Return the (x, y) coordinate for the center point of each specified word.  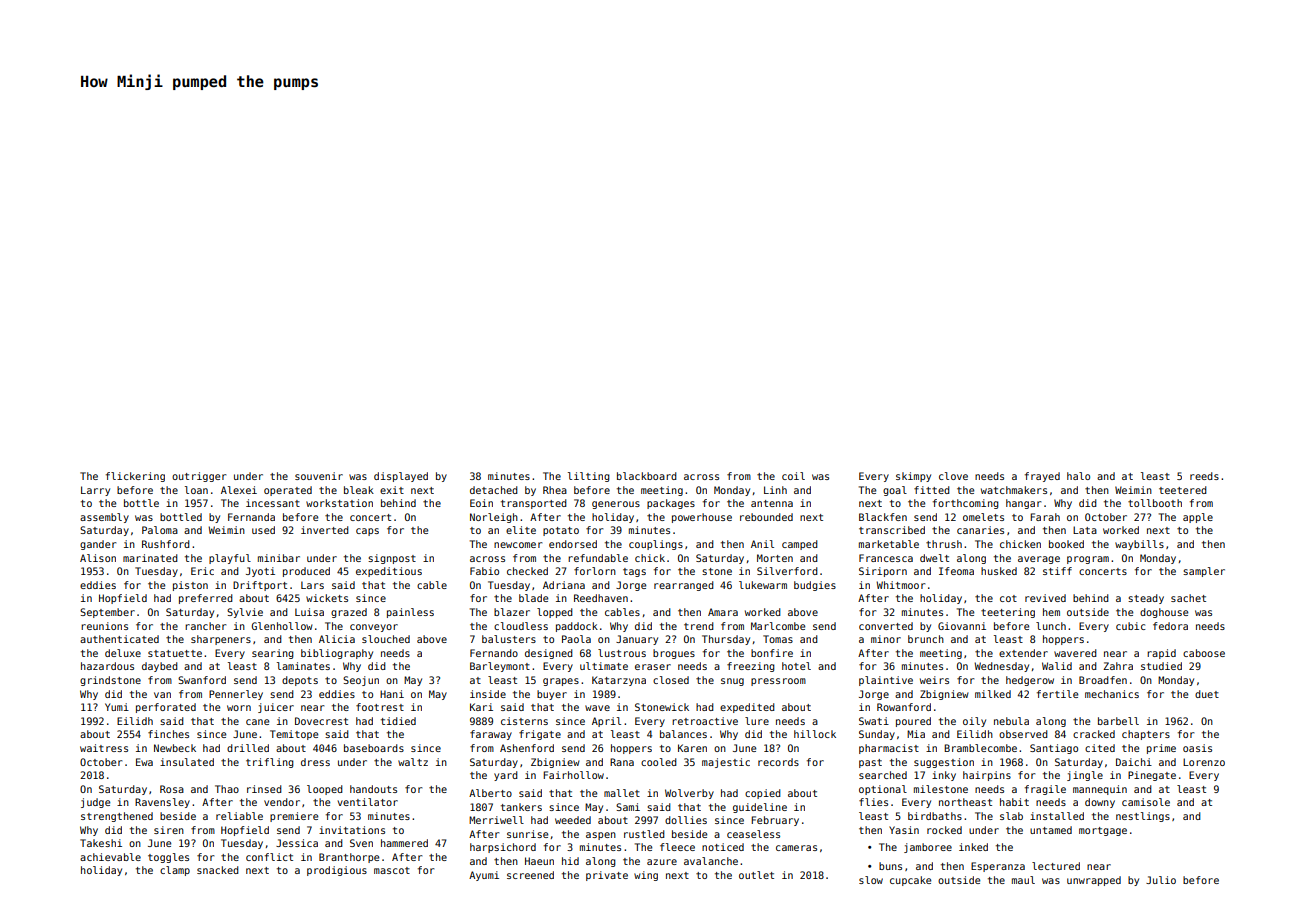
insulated (187, 762)
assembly (104, 518)
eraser (653, 667)
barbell (1118, 721)
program (1088, 560)
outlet (756, 875)
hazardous (107, 666)
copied (763, 794)
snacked (218, 870)
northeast (965, 802)
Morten (775, 558)
